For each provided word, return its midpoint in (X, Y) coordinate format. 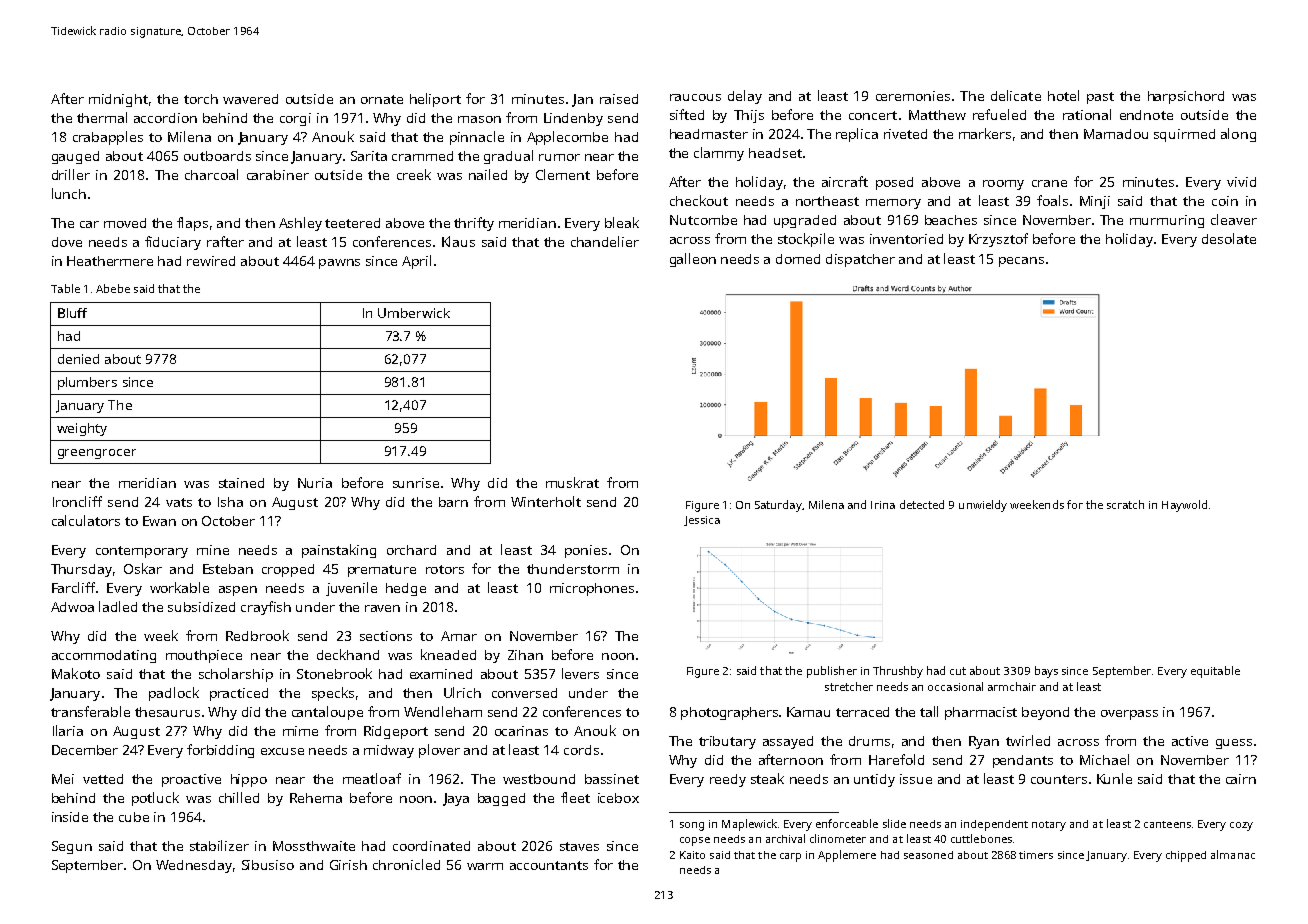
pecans (1021, 262)
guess (1234, 744)
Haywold (1184, 506)
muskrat (572, 482)
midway (389, 751)
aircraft (845, 181)
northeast (827, 201)
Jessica (702, 521)
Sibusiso (268, 865)
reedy (728, 780)
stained (241, 483)
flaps (192, 224)
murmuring (1167, 221)
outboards (217, 156)
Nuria (315, 483)
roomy (1003, 185)
